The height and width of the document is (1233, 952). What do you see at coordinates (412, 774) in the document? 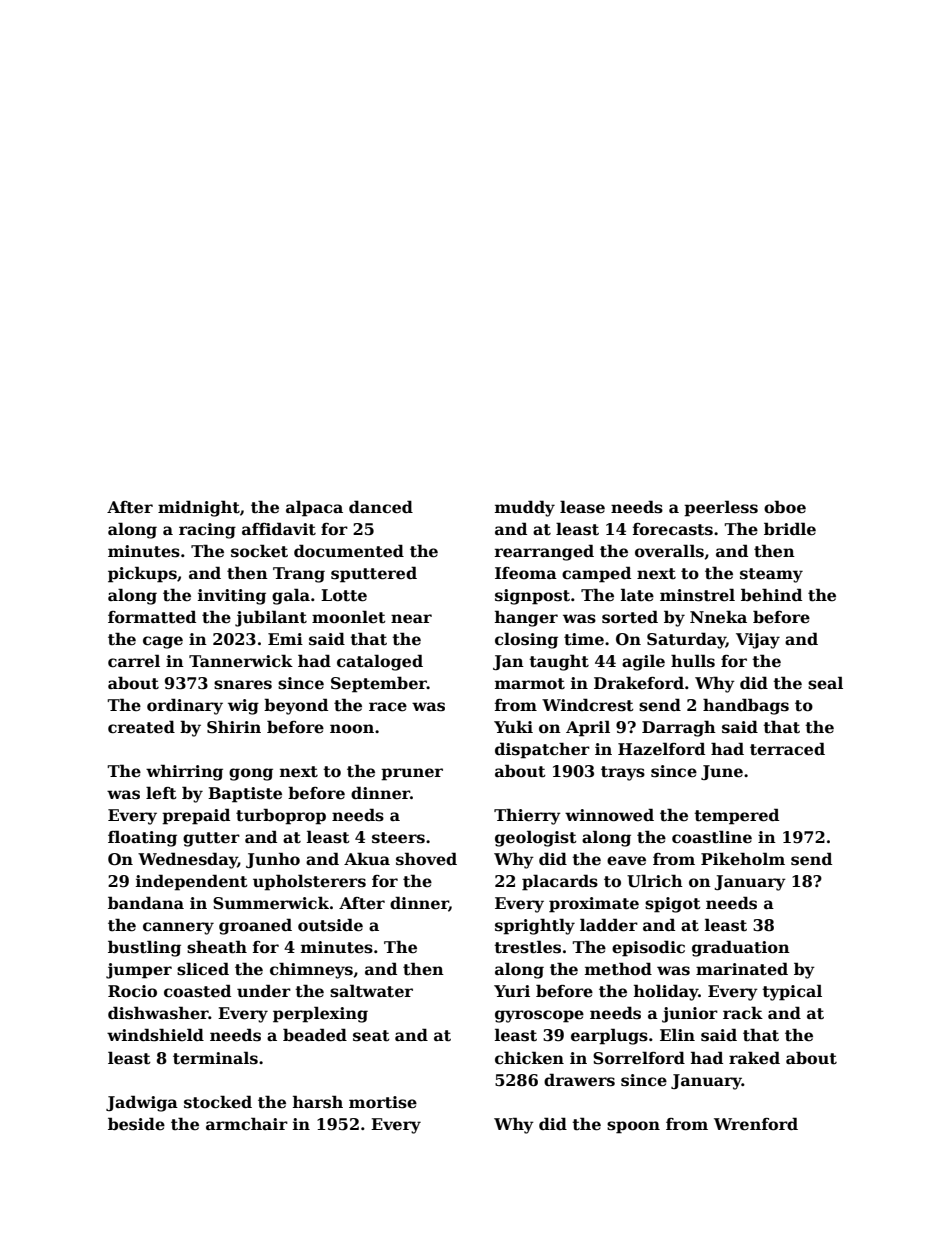
I see `pruner` at bounding box center [412, 774].
